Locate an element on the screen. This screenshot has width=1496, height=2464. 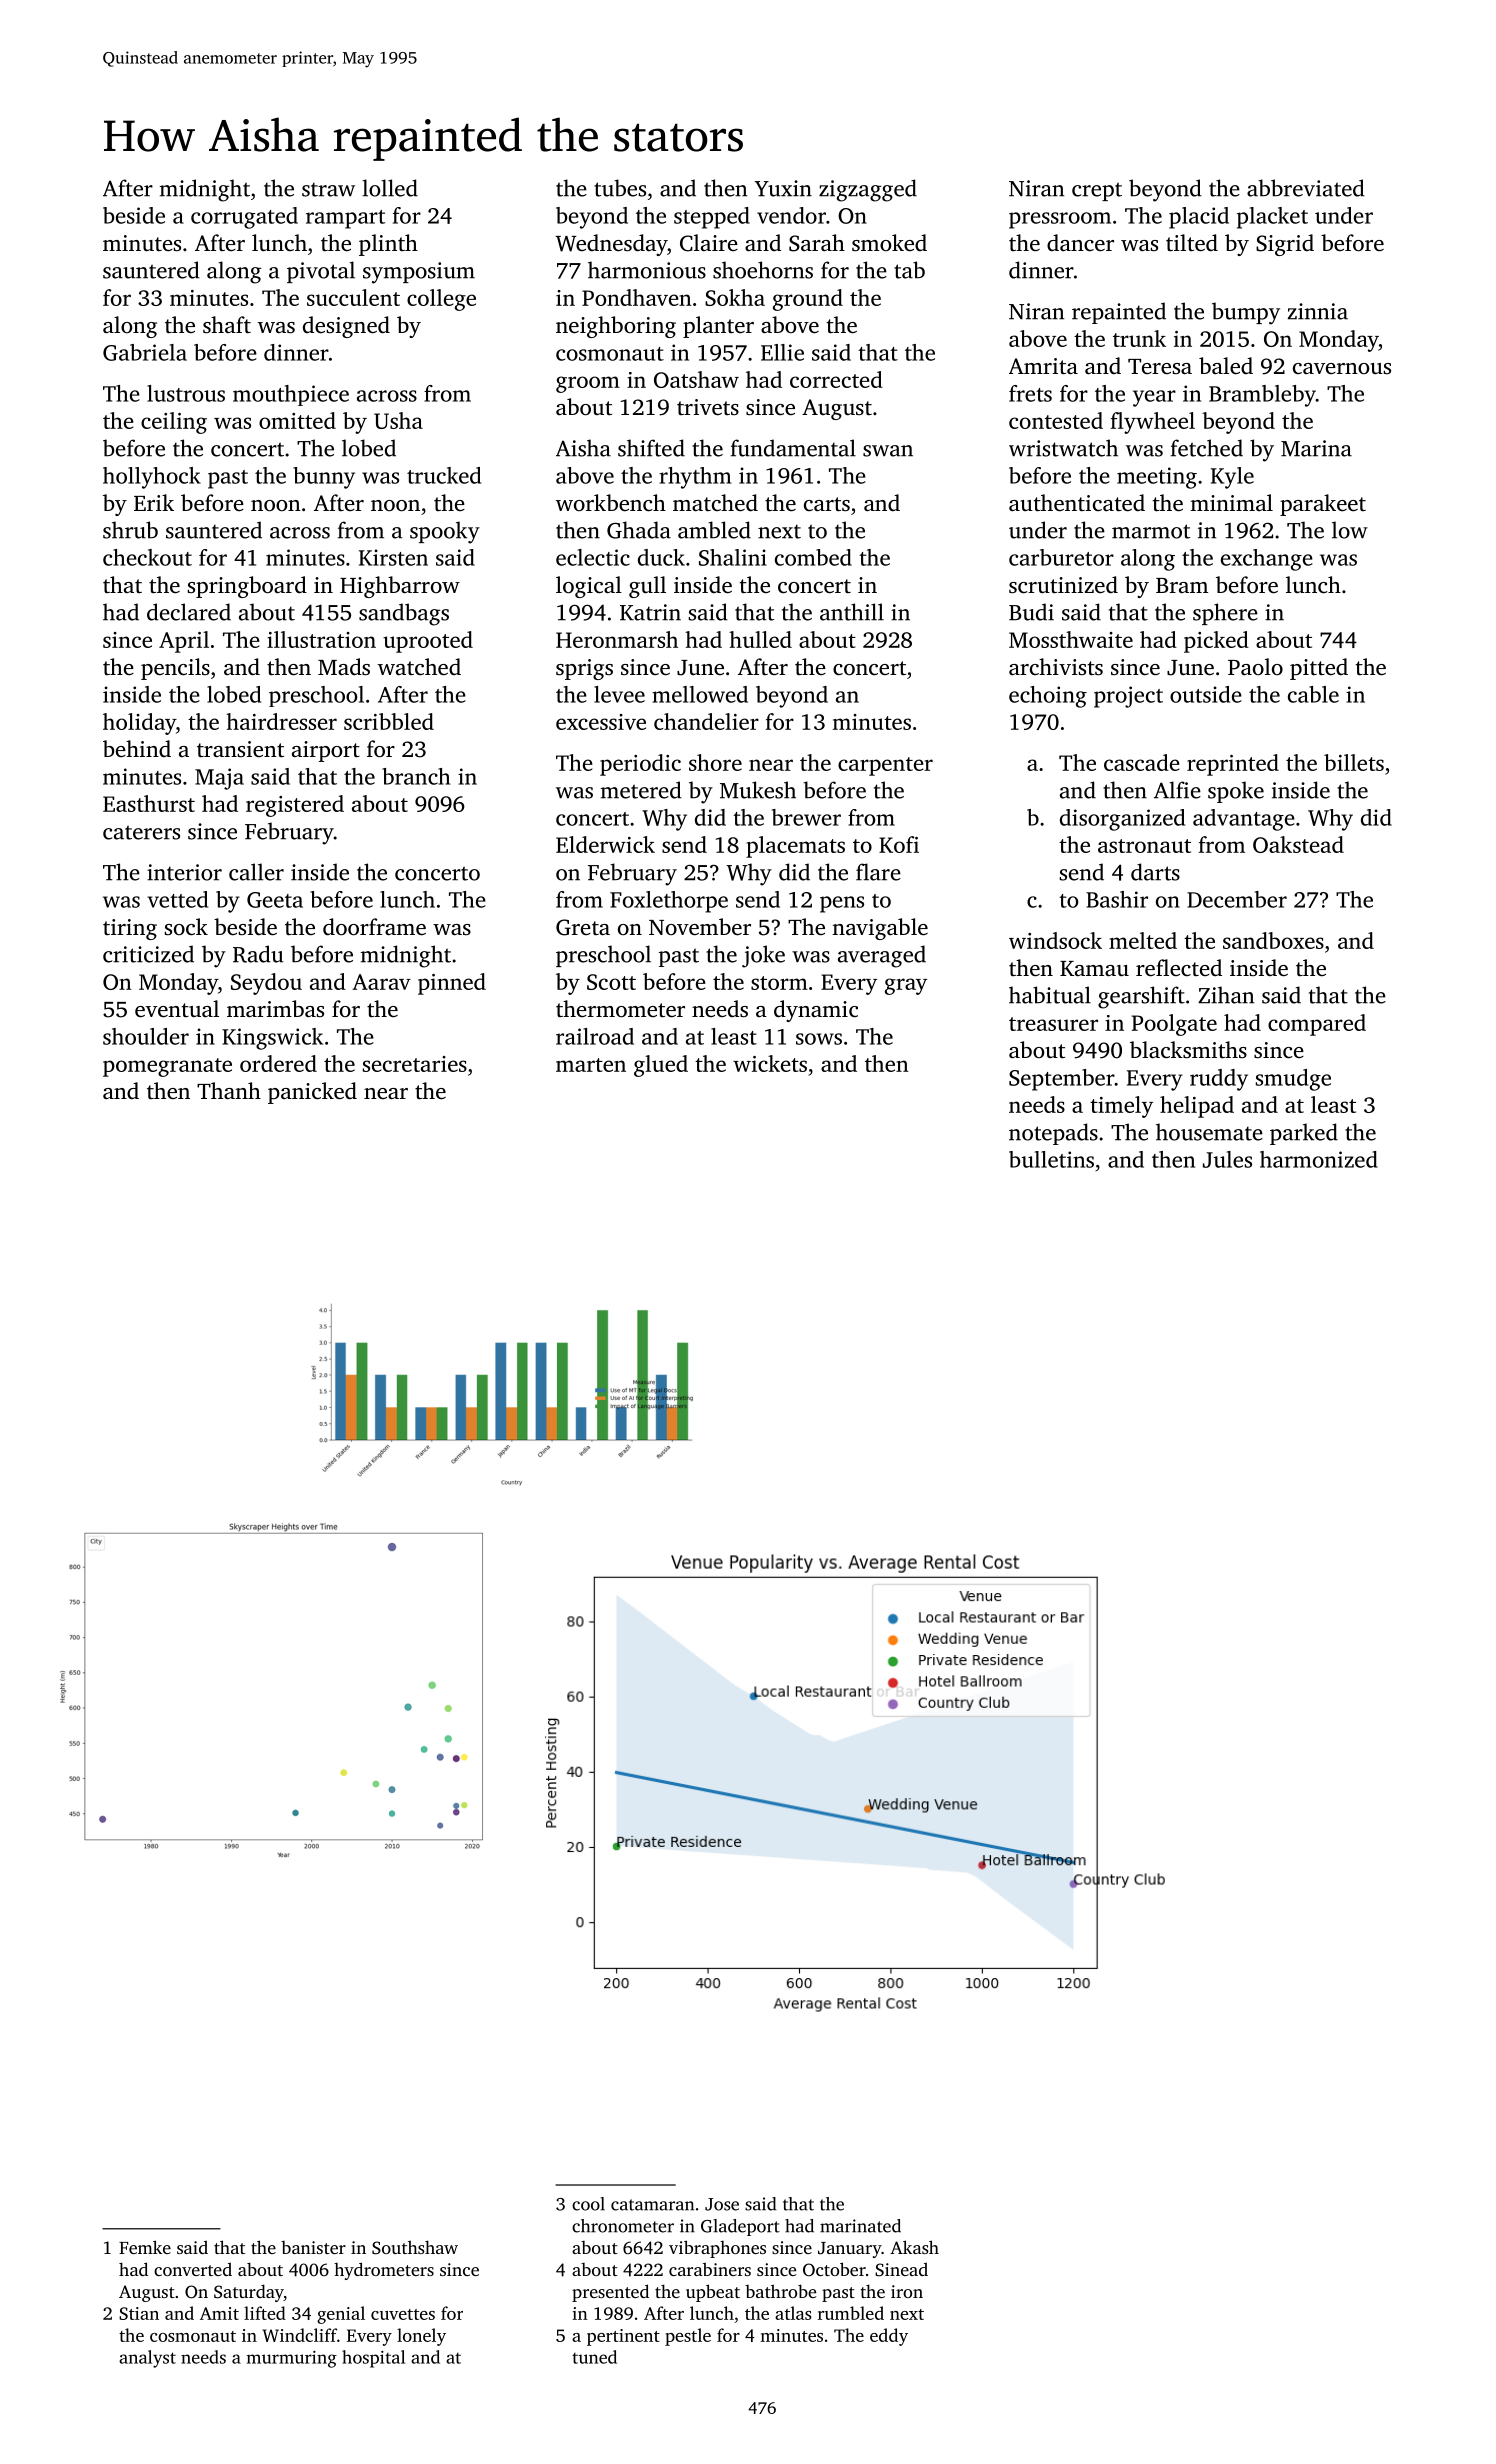
lolled is located at coordinates (390, 188).
